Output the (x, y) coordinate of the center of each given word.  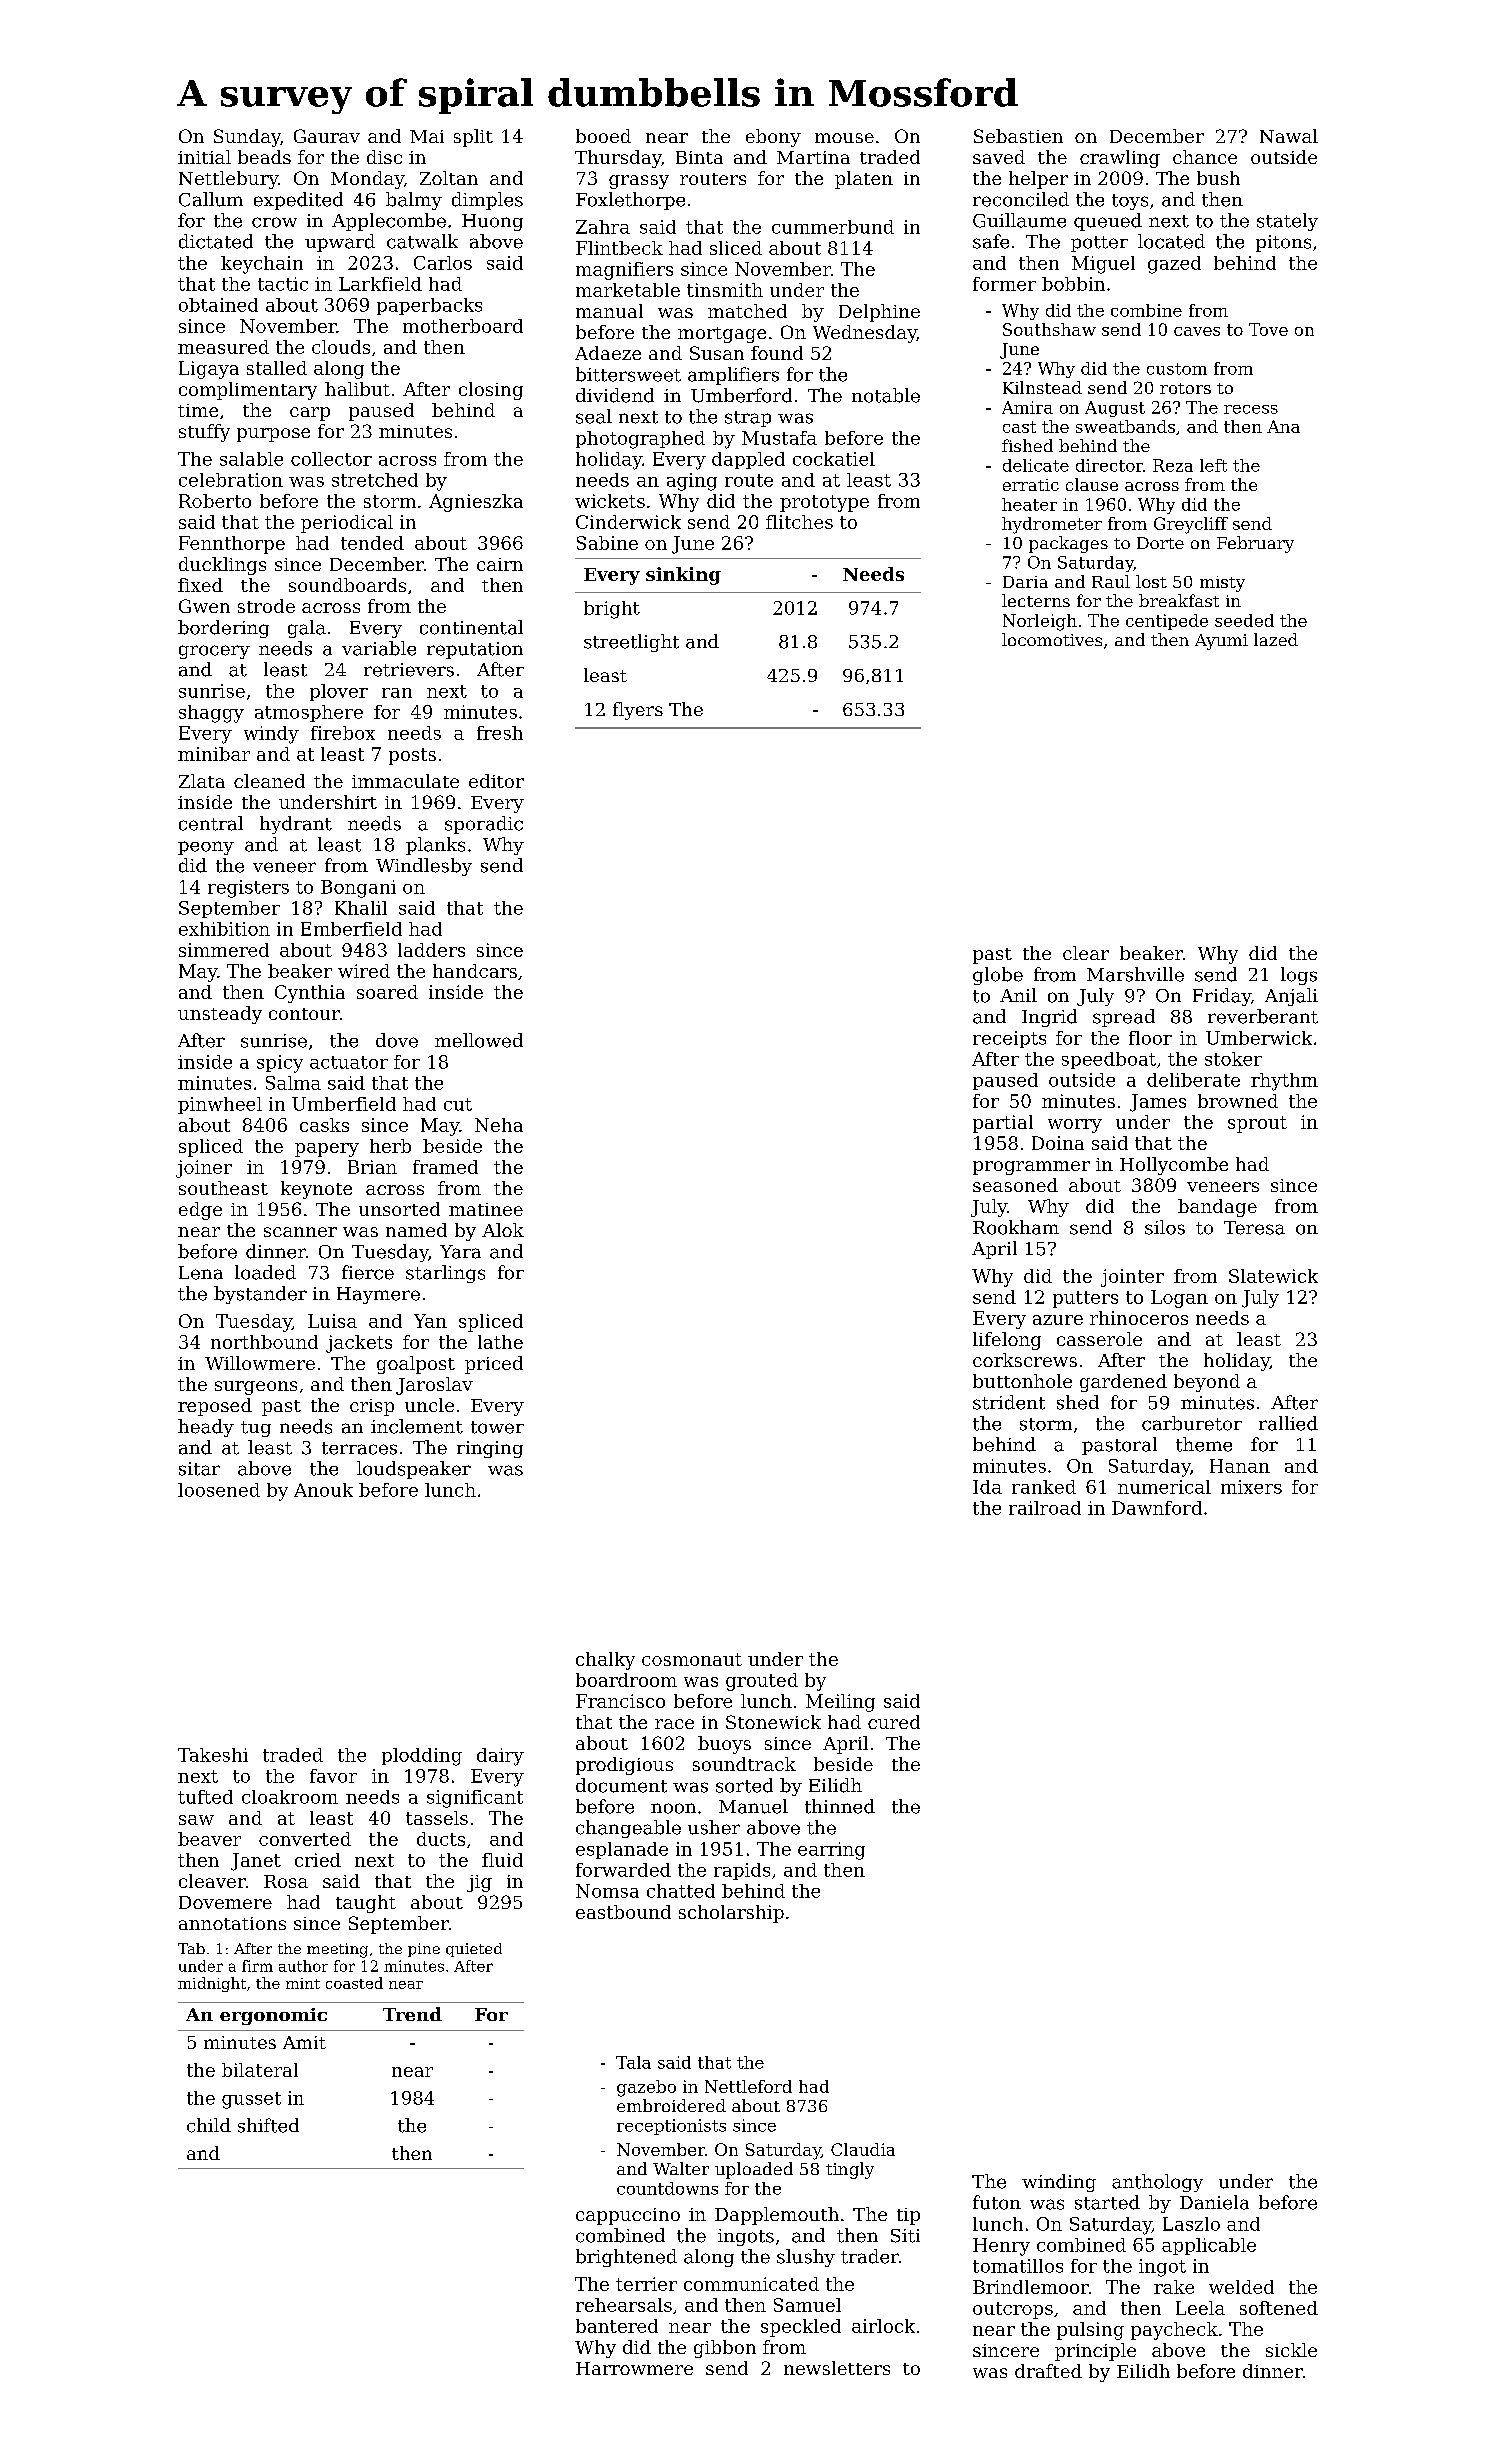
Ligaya (209, 370)
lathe (500, 1342)
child (209, 2125)
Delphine (879, 313)
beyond (1207, 1383)
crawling (1120, 159)
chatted (681, 1891)
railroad (1045, 1508)
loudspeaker (414, 1470)
